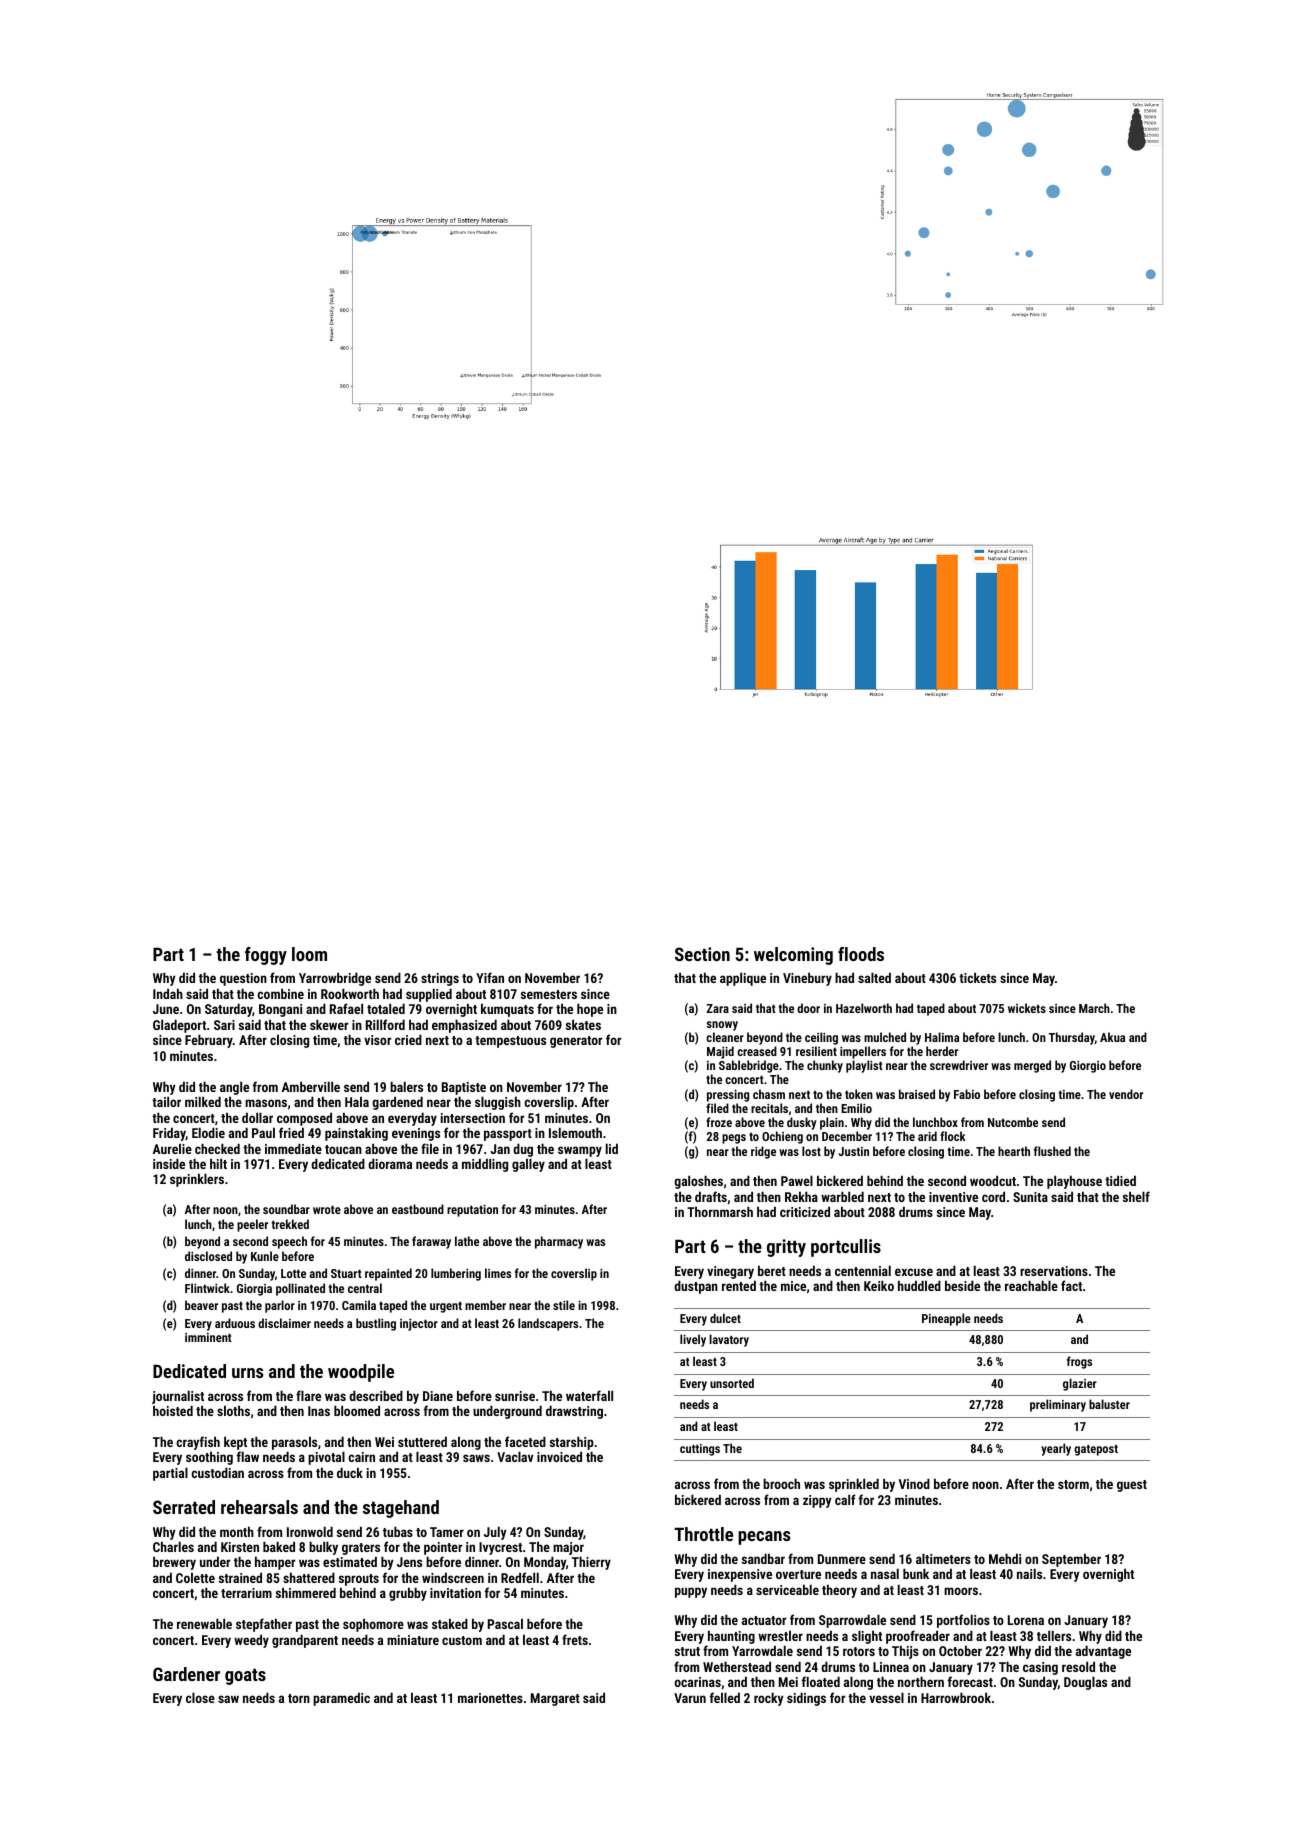  Describe the element at coordinates (693, 1340) in the screenshot. I see `lively` at that location.
